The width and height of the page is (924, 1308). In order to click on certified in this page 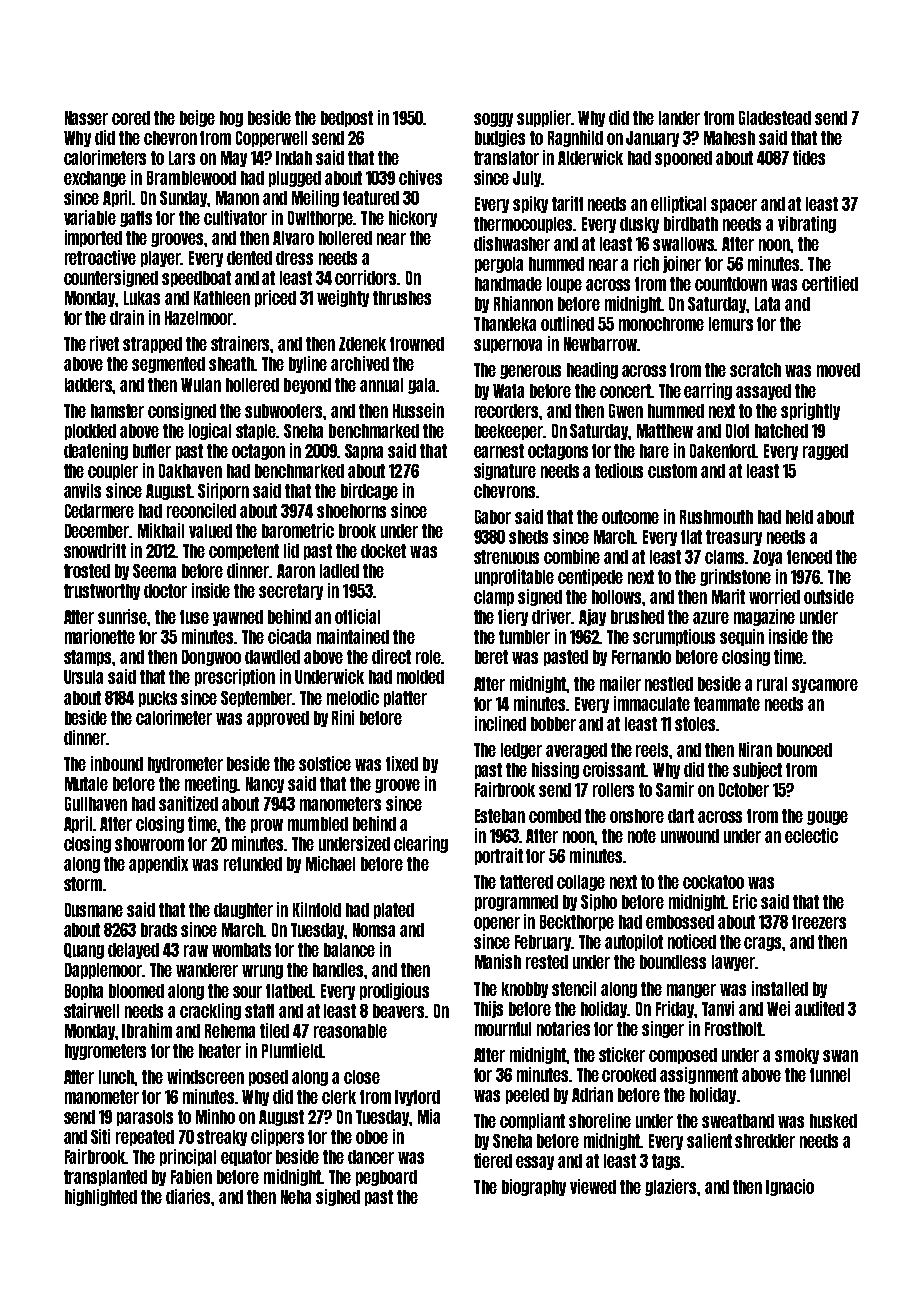, I will do `click(830, 283)`.
